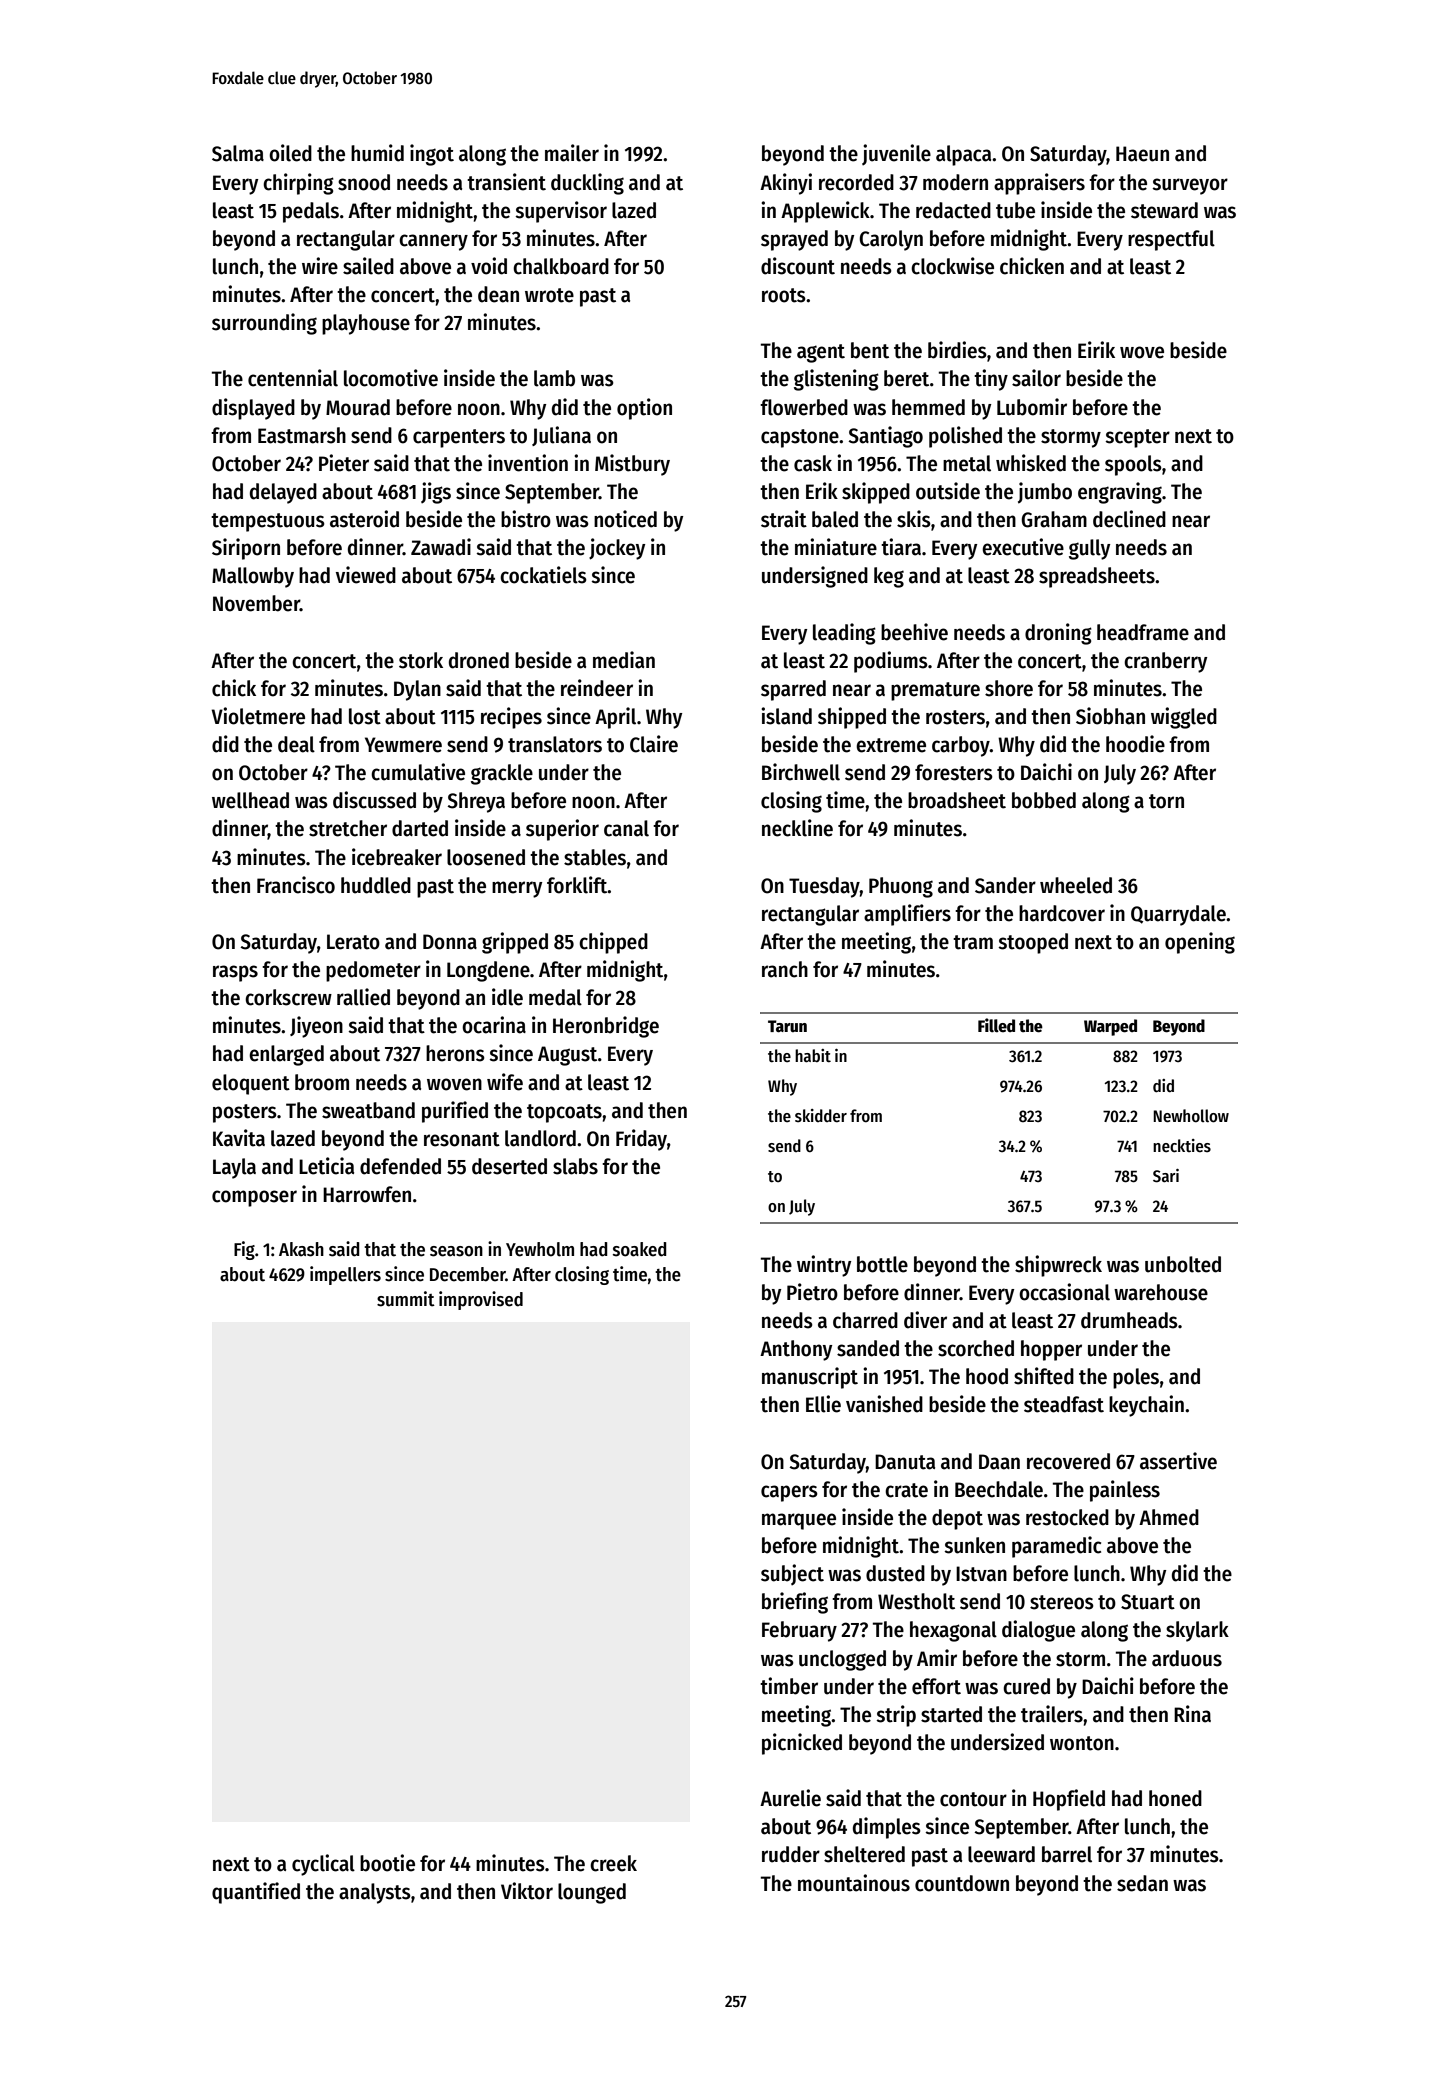 This image has width=1450, height=2100. I want to click on Eirik, so click(1096, 349).
